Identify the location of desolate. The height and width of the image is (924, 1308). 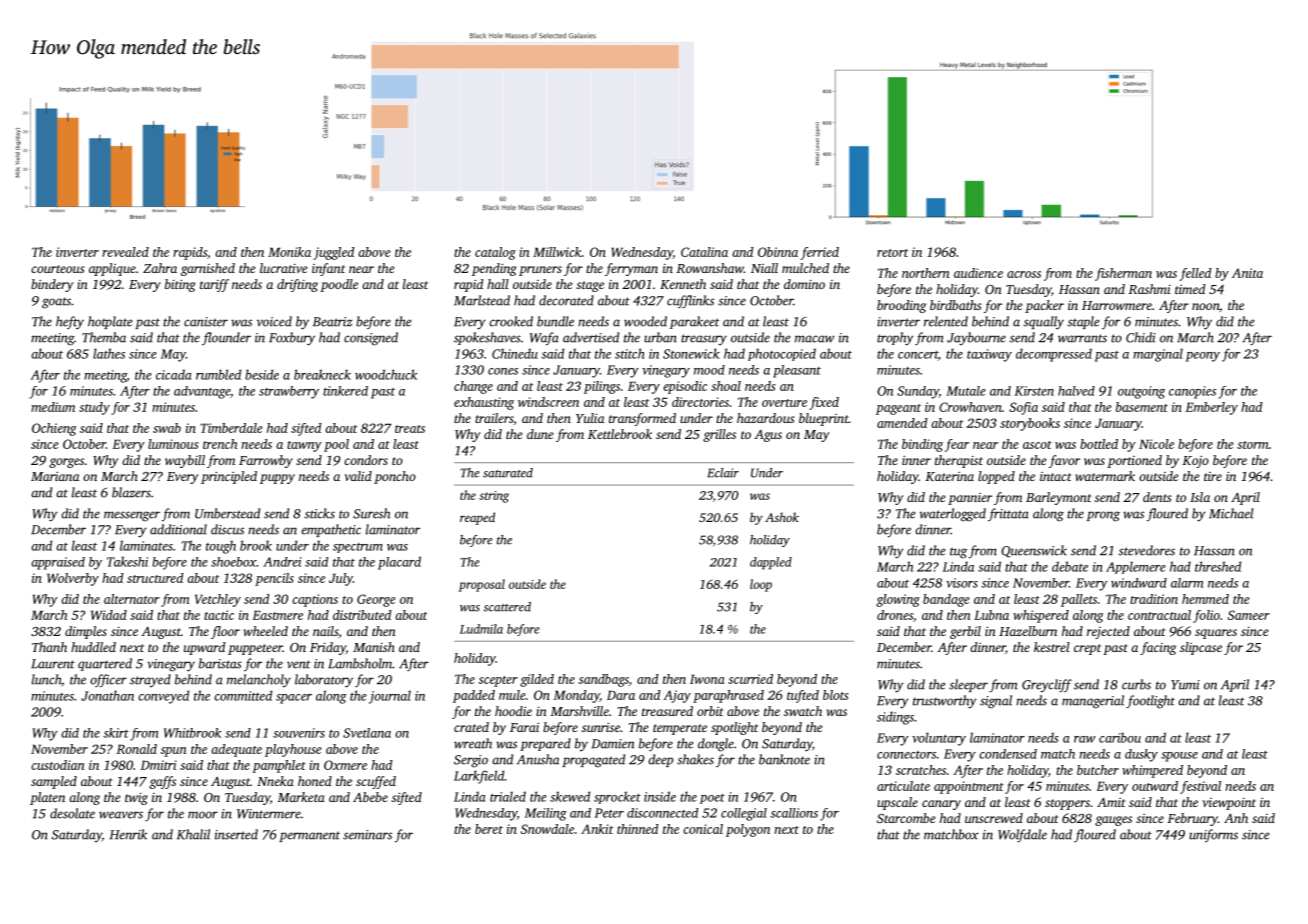
(72, 813).
